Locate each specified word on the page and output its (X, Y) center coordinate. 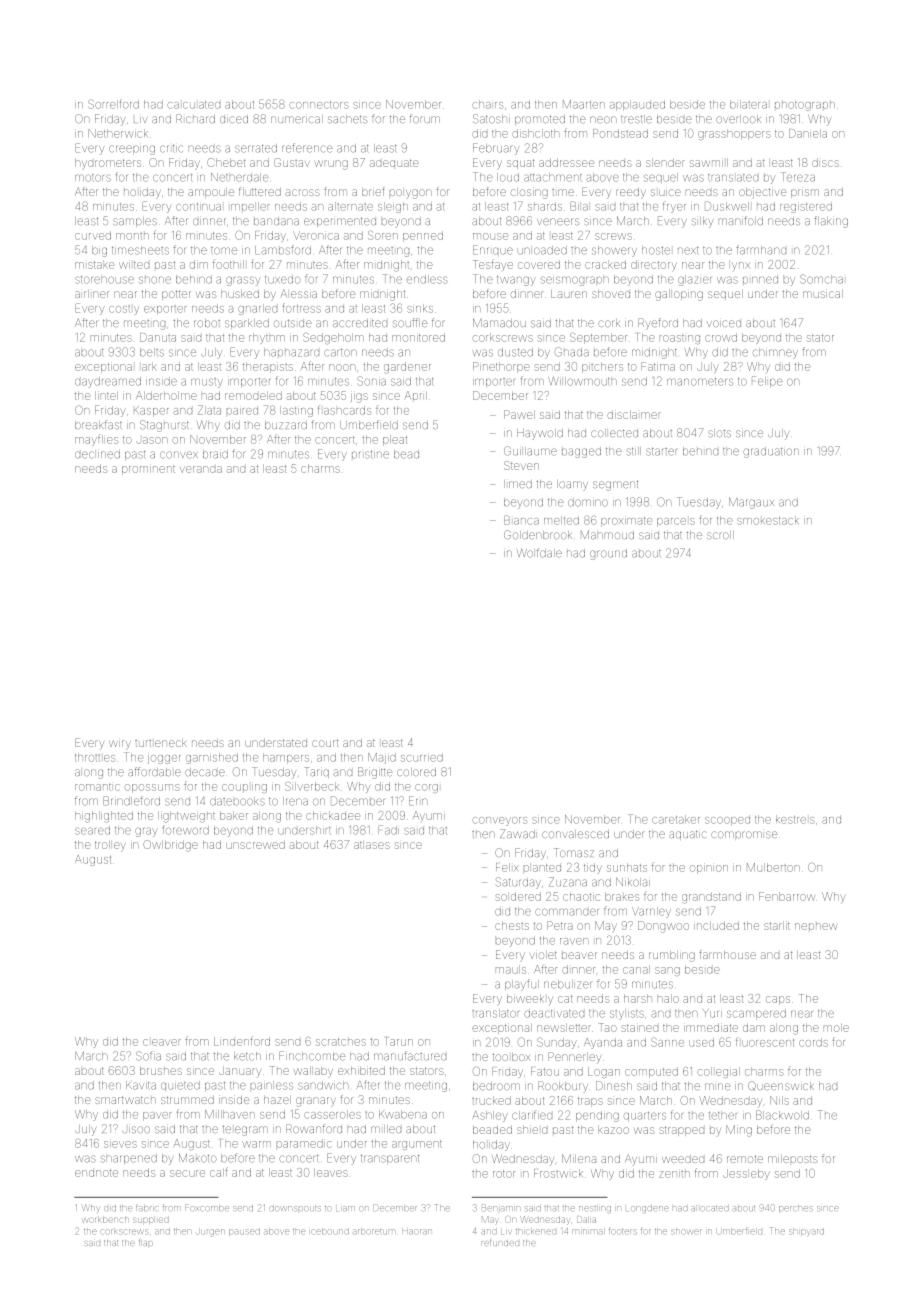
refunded (500, 1243)
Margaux (751, 503)
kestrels (795, 819)
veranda (201, 469)
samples (135, 222)
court (325, 743)
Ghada (572, 352)
